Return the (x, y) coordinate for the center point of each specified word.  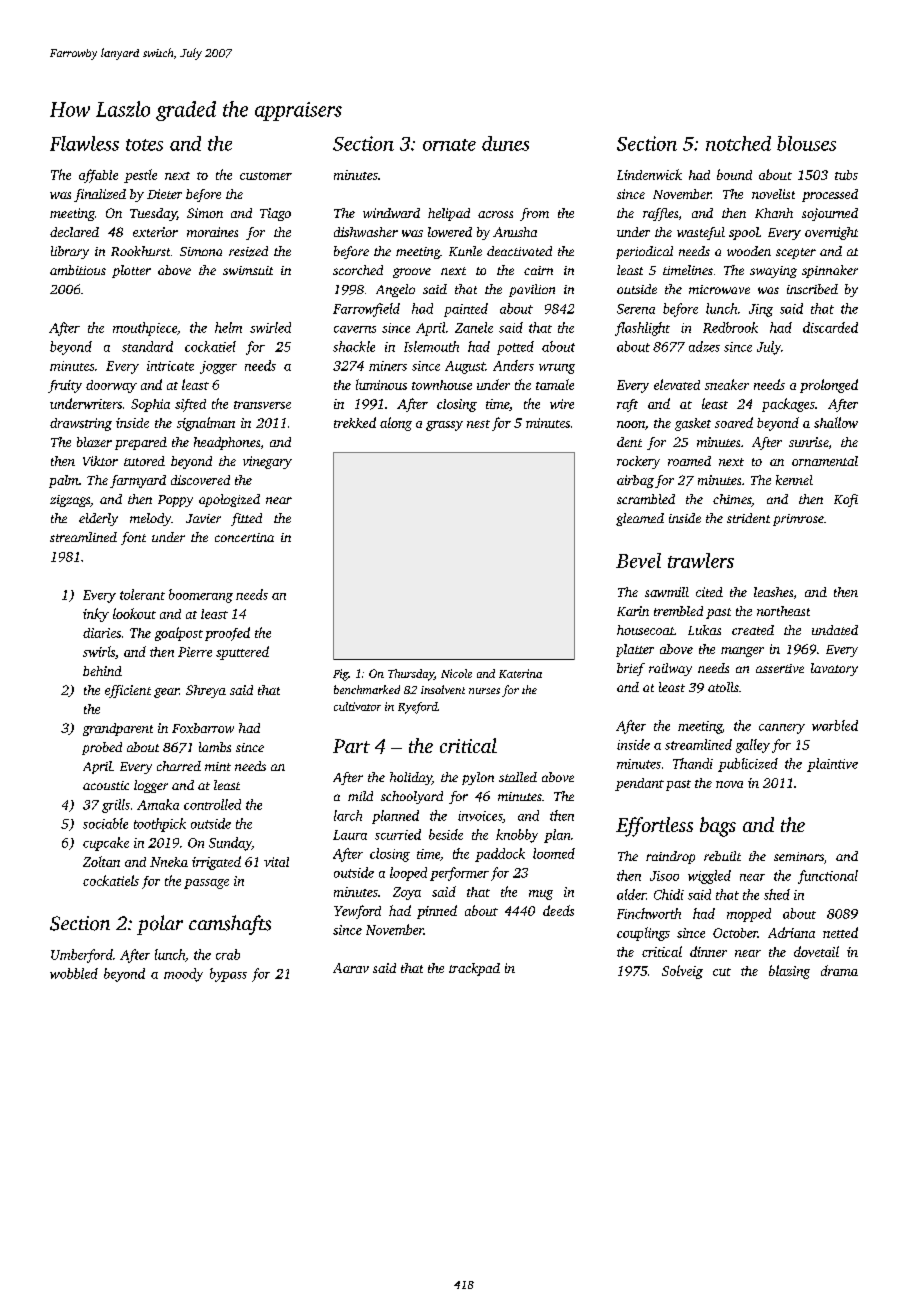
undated (835, 630)
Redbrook (730, 327)
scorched (358, 270)
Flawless (84, 143)
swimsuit (248, 270)
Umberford (82, 956)
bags (718, 827)
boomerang (201, 596)
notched (738, 143)
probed (102, 748)
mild (360, 796)
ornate (449, 145)
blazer (94, 442)
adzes (704, 346)
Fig (341, 675)
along (396, 424)
